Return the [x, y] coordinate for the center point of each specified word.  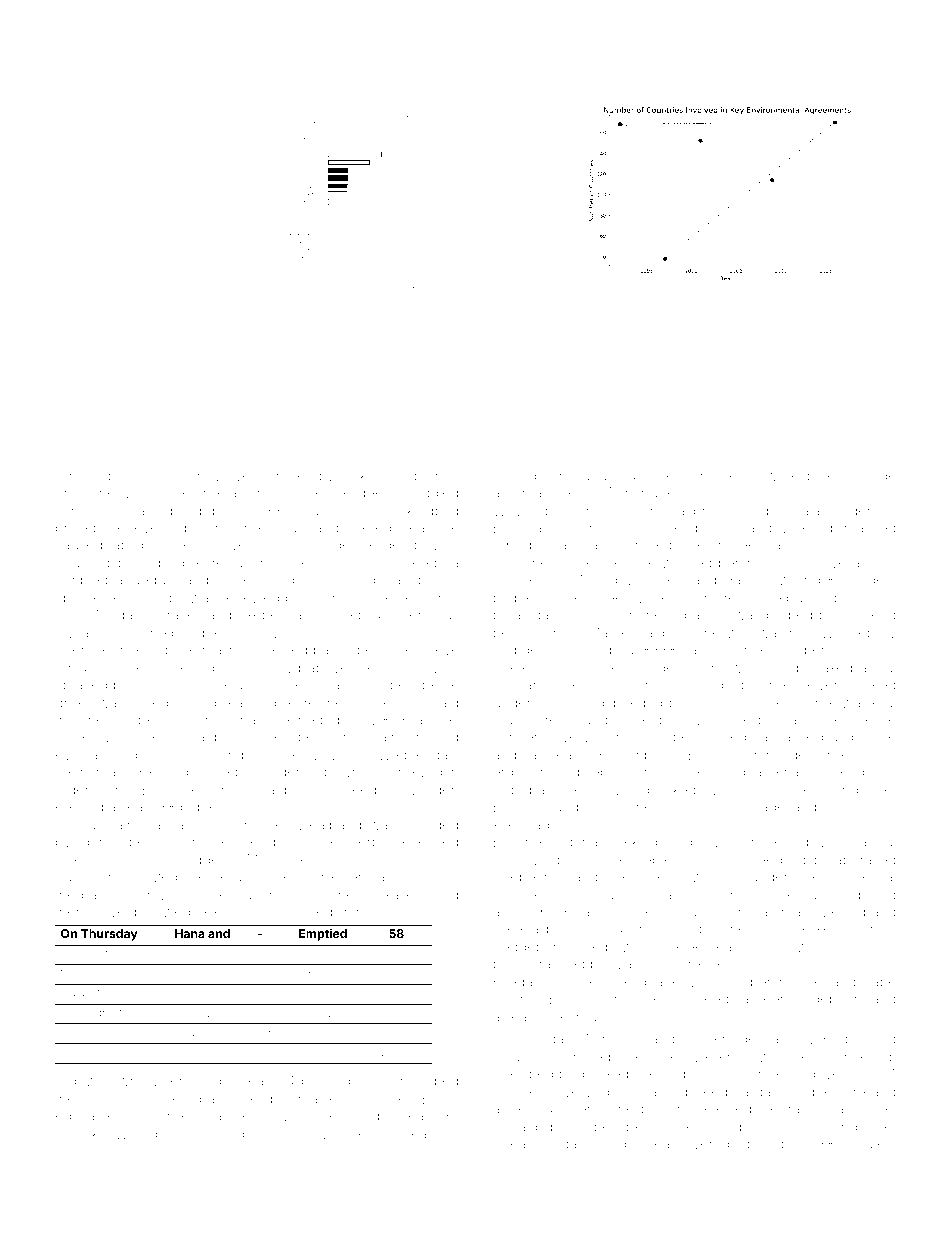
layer [565, 494]
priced [75, 530]
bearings [330, 1082]
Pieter [511, 667]
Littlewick [267, 632]
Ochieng [868, 616]
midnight [728, 686]
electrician [844, 928]
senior [249, 1115]
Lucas [75, 877]
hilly [795, 564]
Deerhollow [733, 1056]
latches [436, 720]
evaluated [87, 754]
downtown [103, 1080]
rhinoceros [528, 894]
